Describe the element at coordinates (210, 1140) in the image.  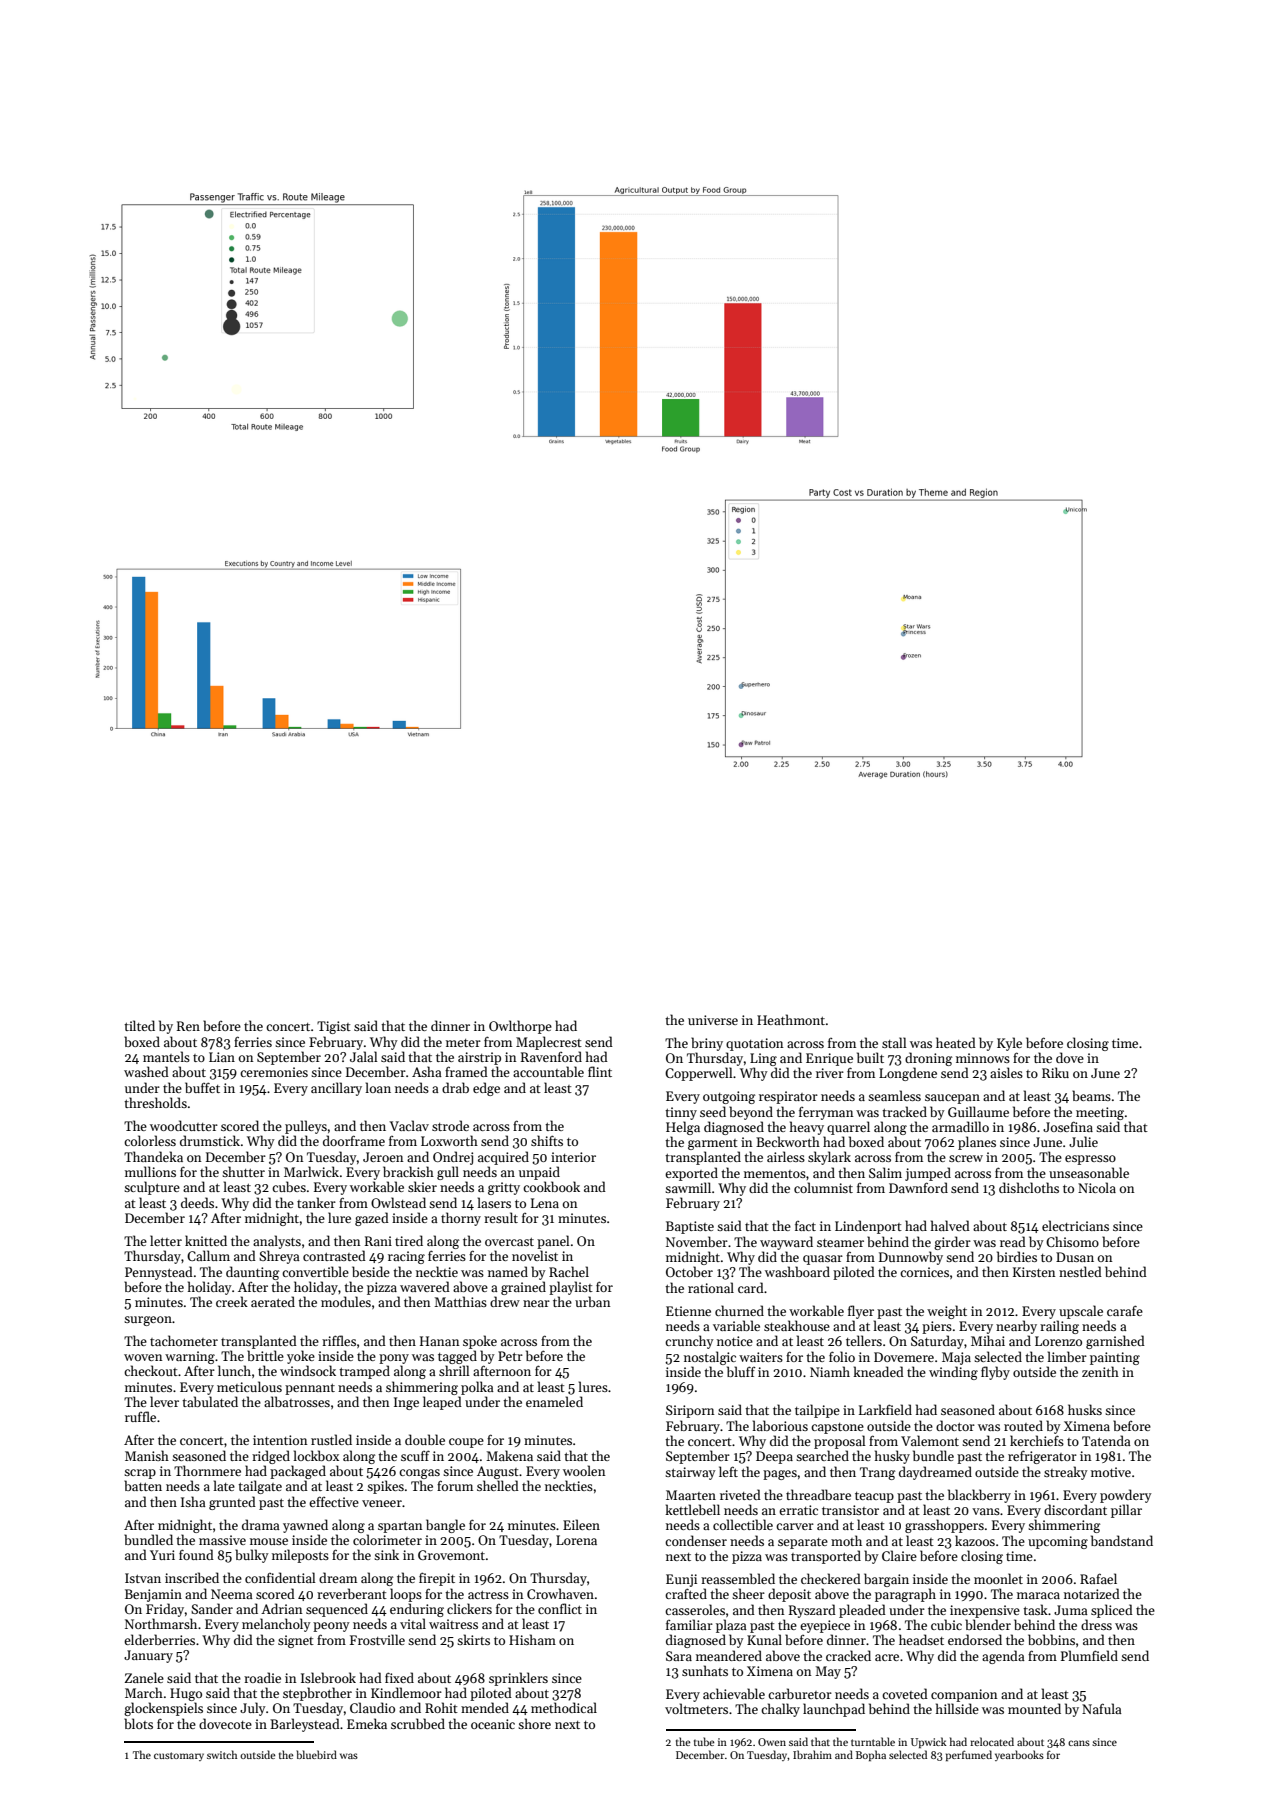
I see `drumstick` at that location.
